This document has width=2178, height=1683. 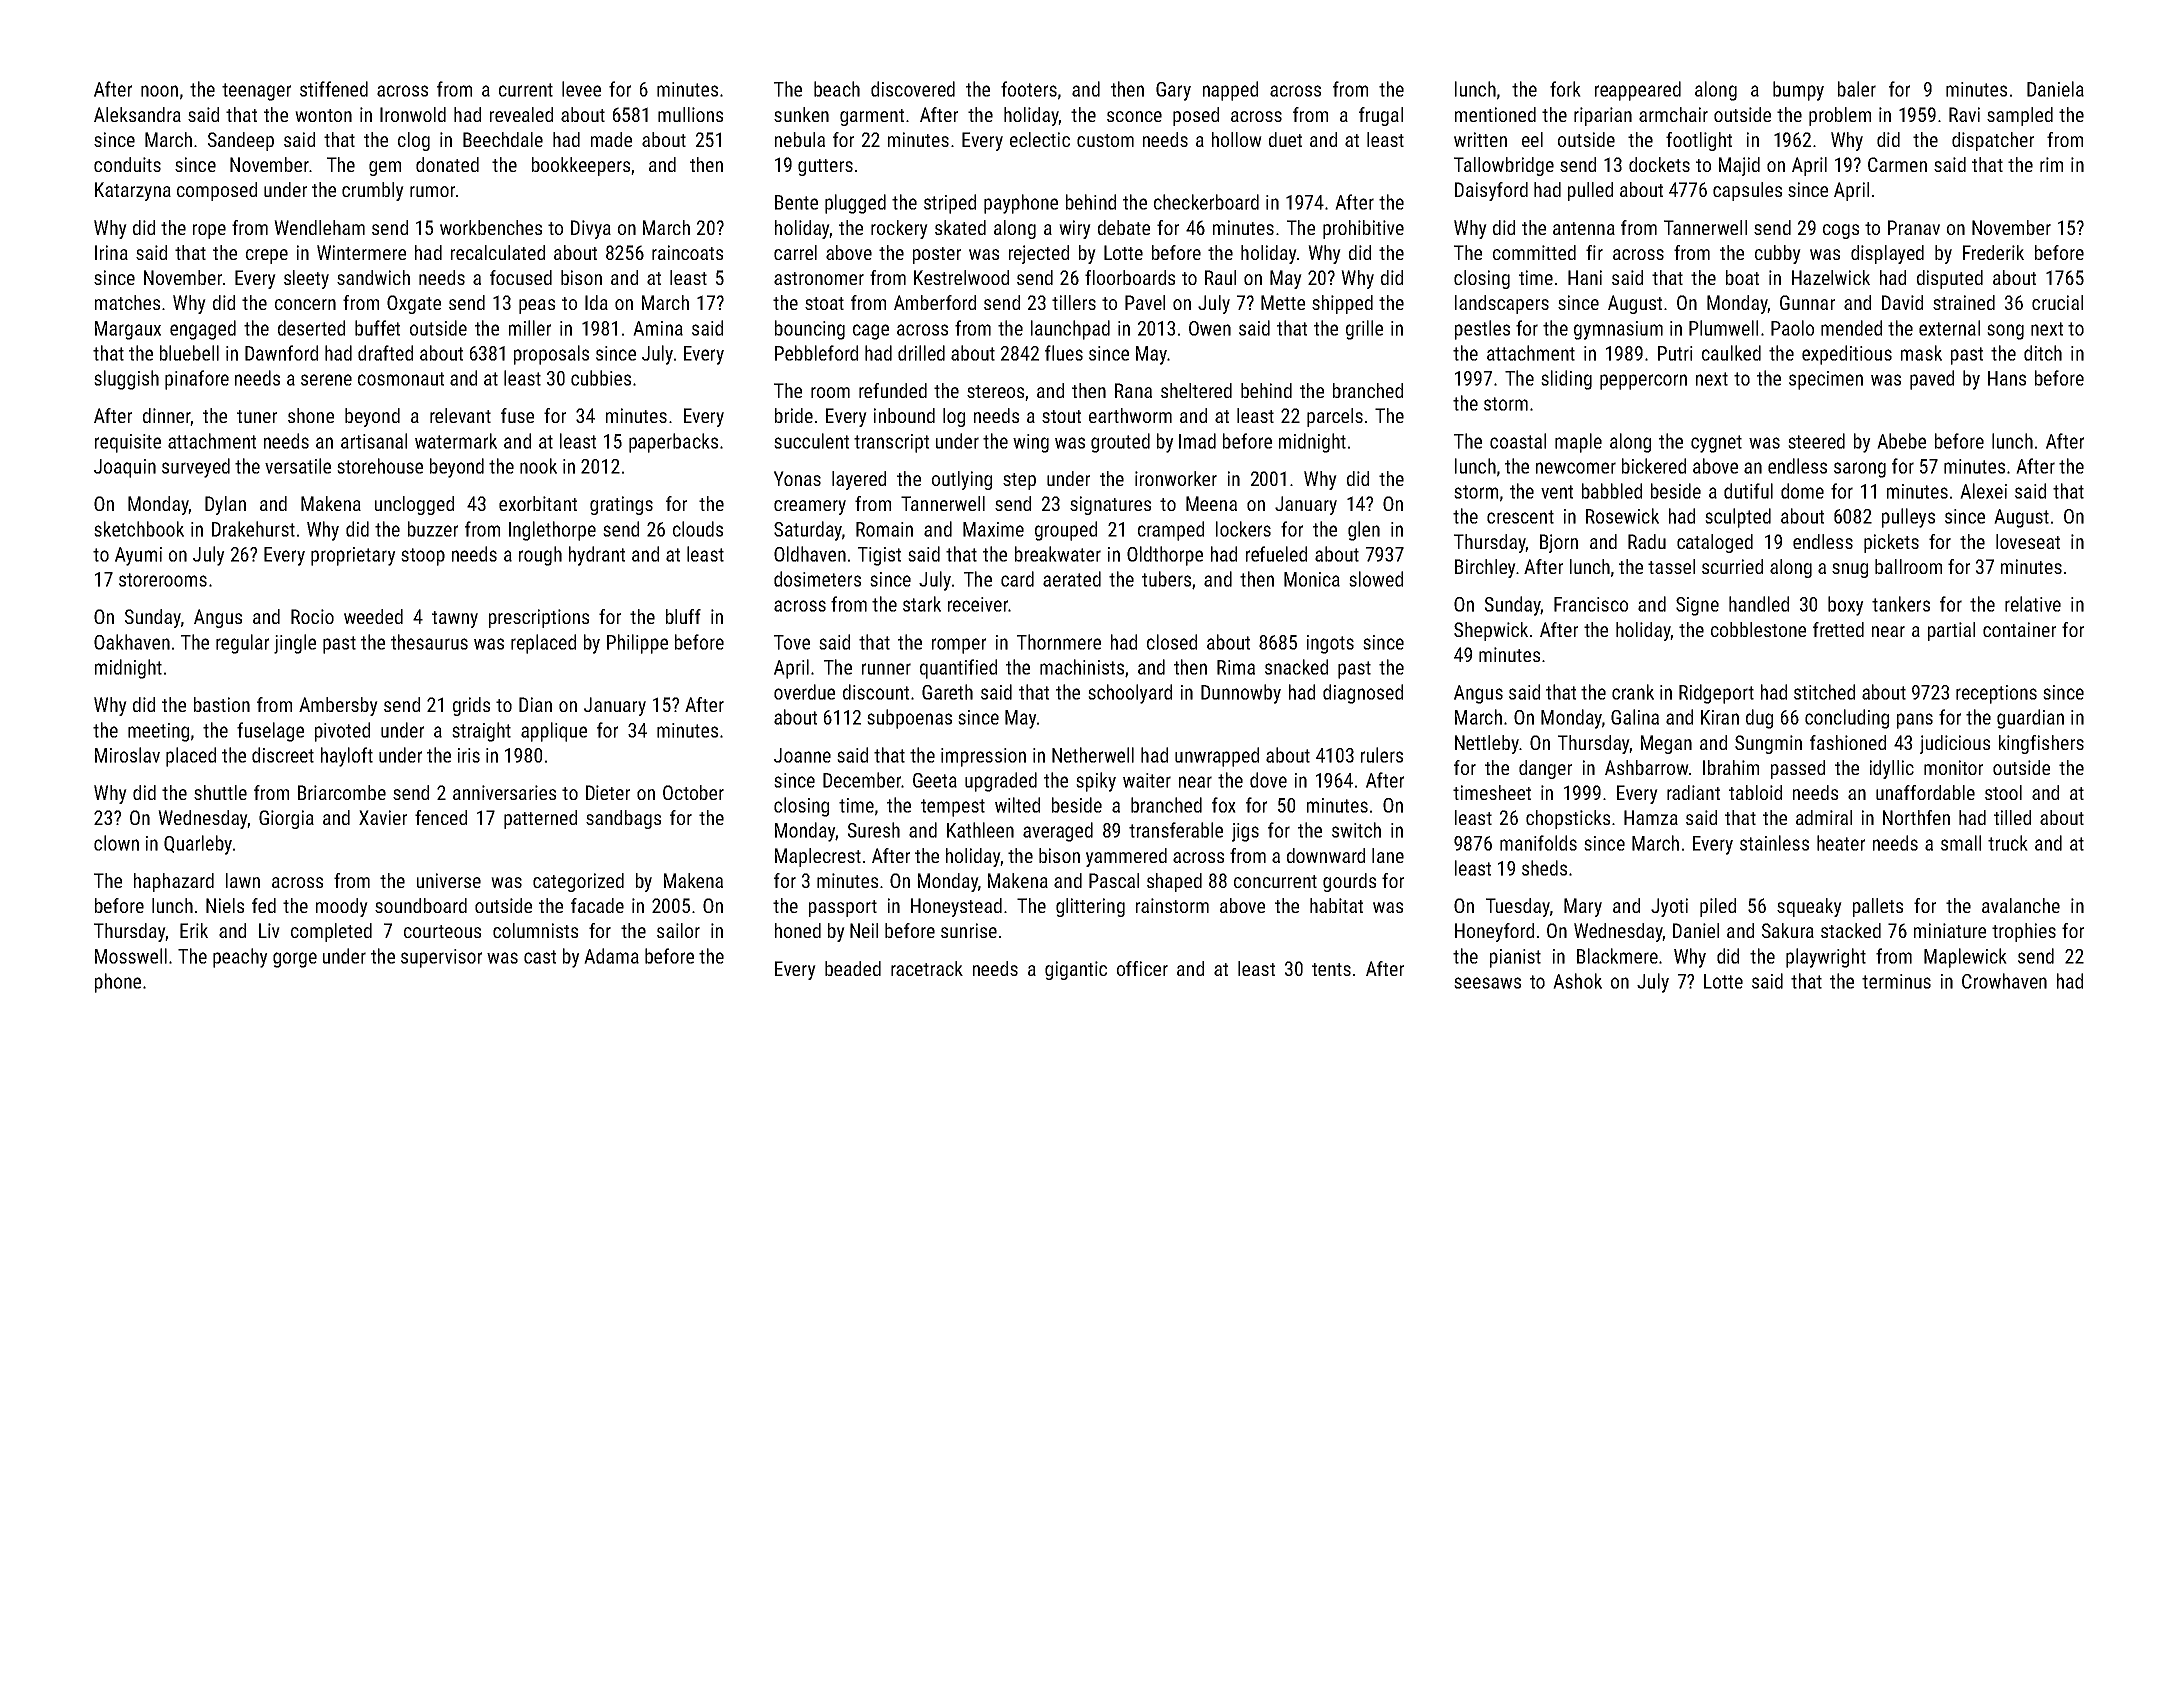 I want to click on gigantic, so click(x=1076, y=970).
